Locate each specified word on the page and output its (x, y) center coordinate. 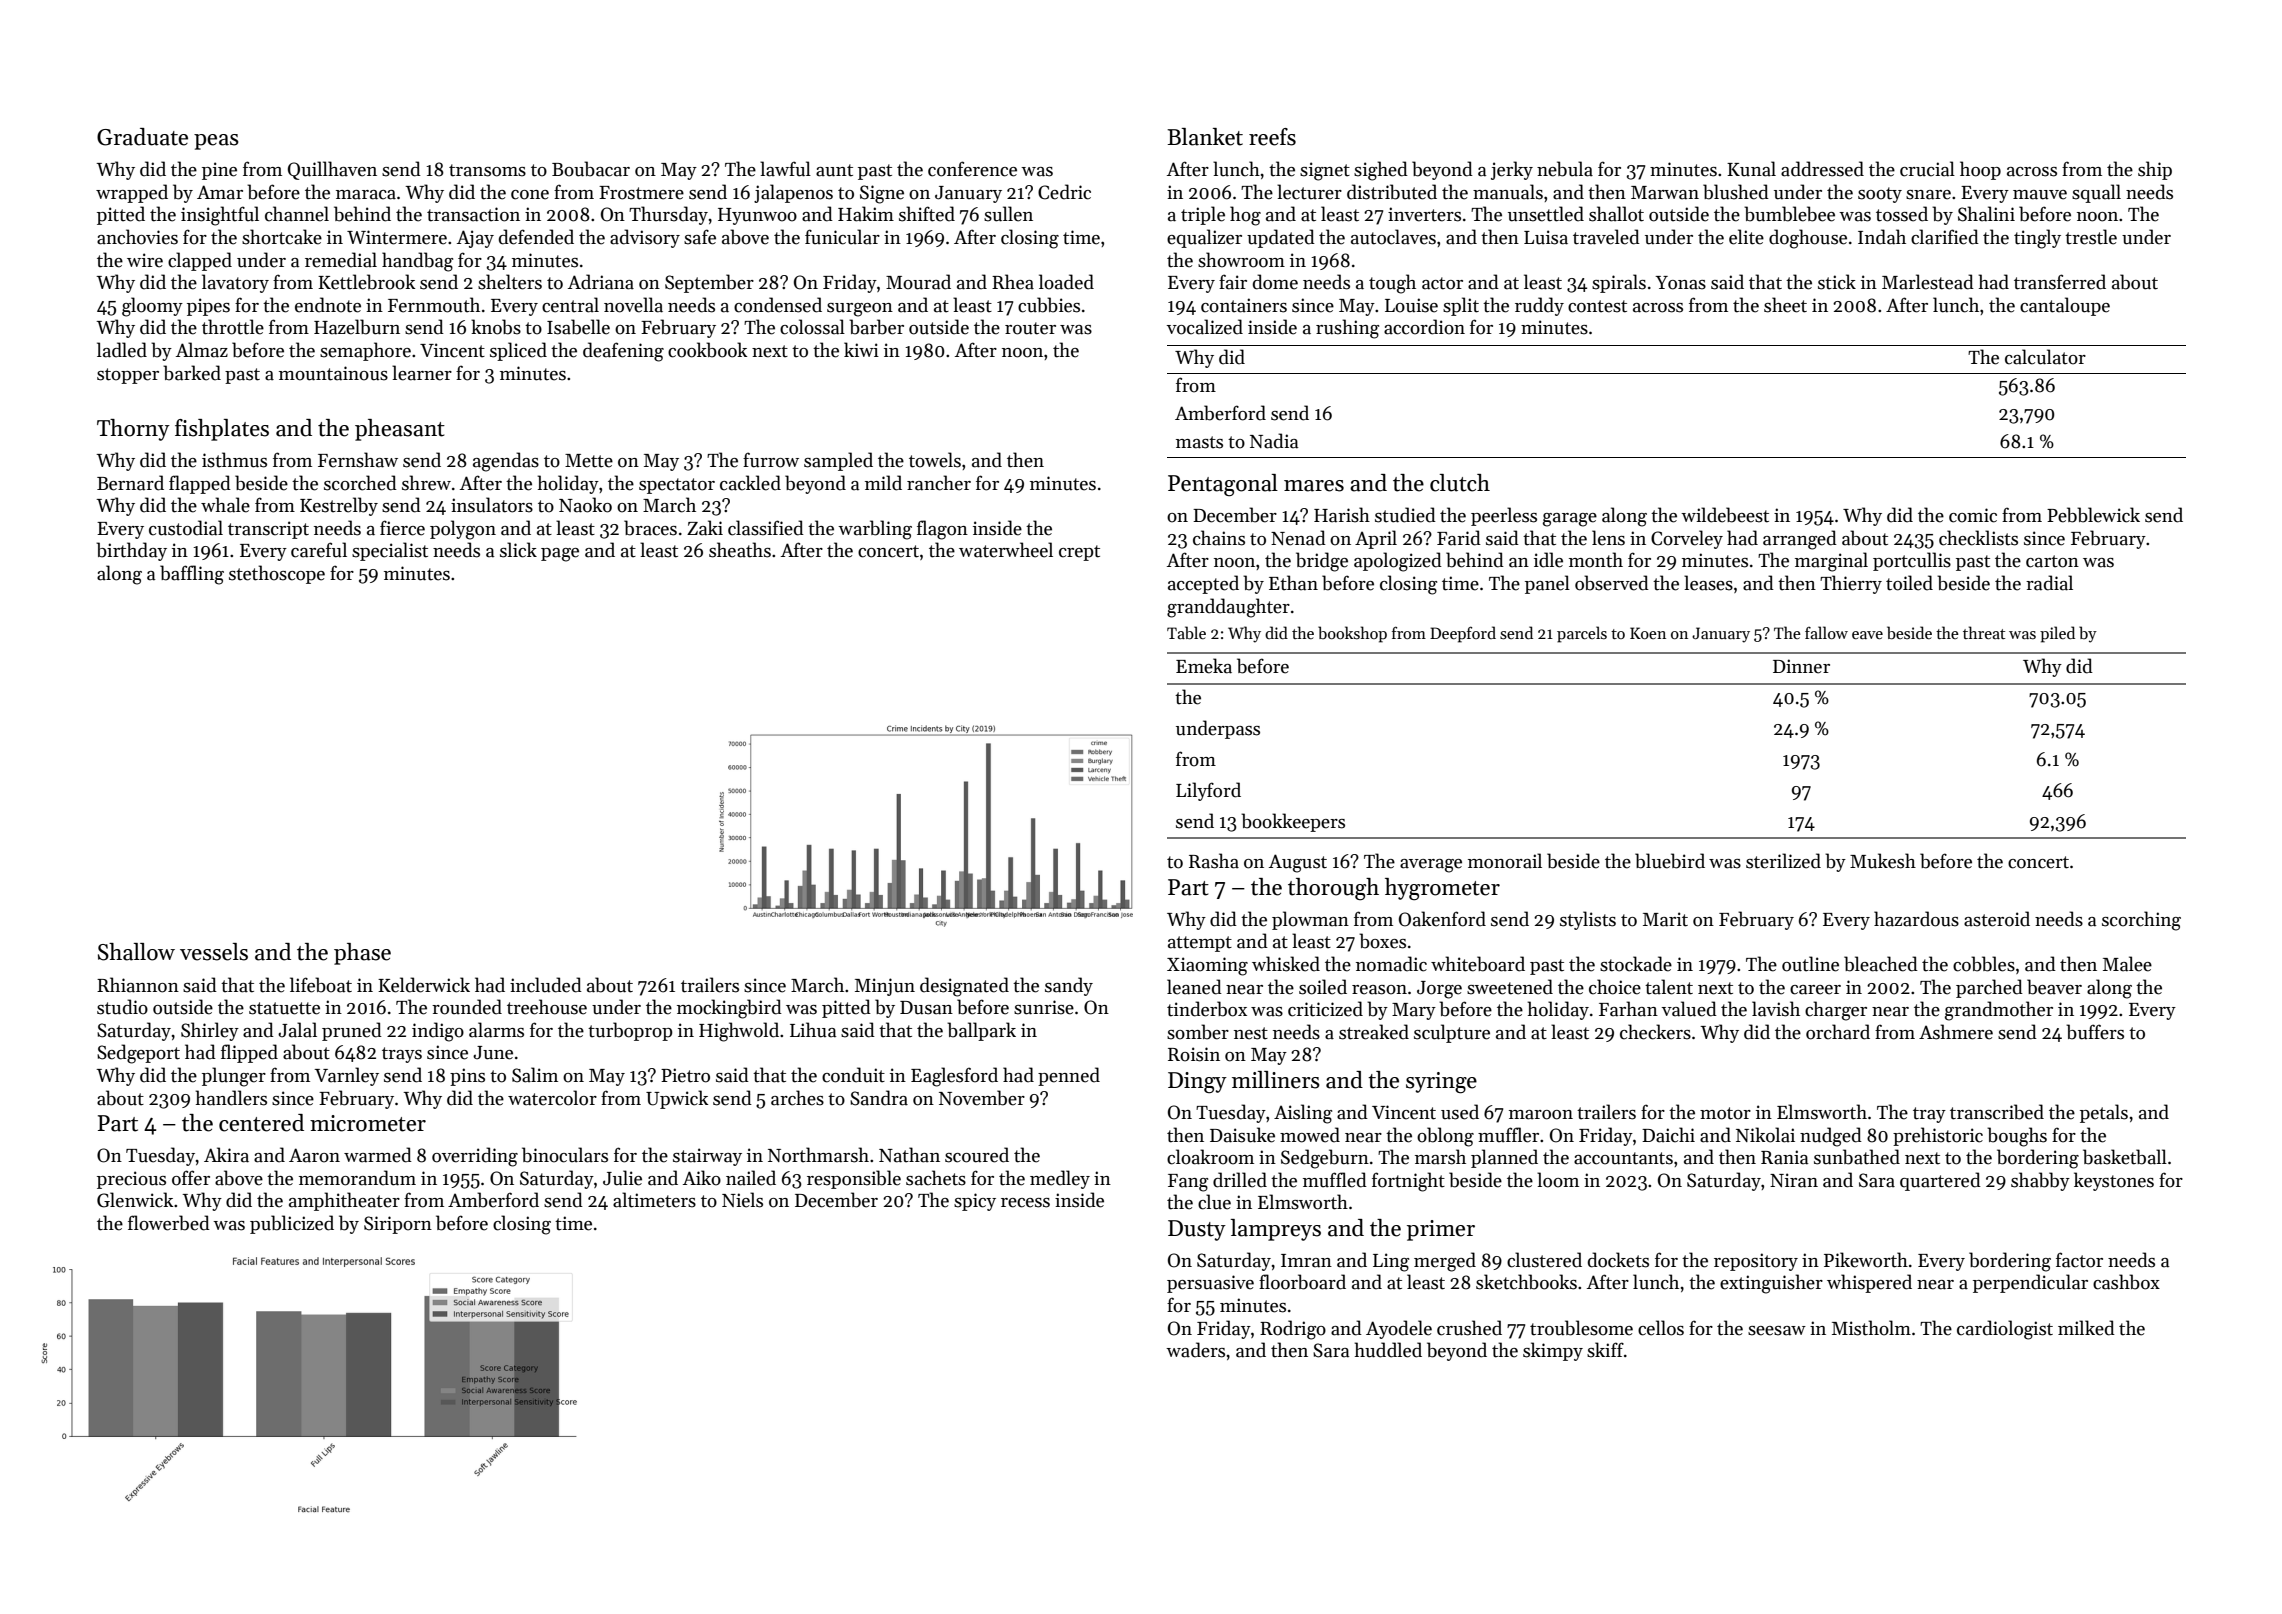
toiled (1909, 583)
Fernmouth (434, 305)
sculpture (1452, 1033)
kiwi (861, 349)
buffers (2095, 1032)
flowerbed (169, 1223)
